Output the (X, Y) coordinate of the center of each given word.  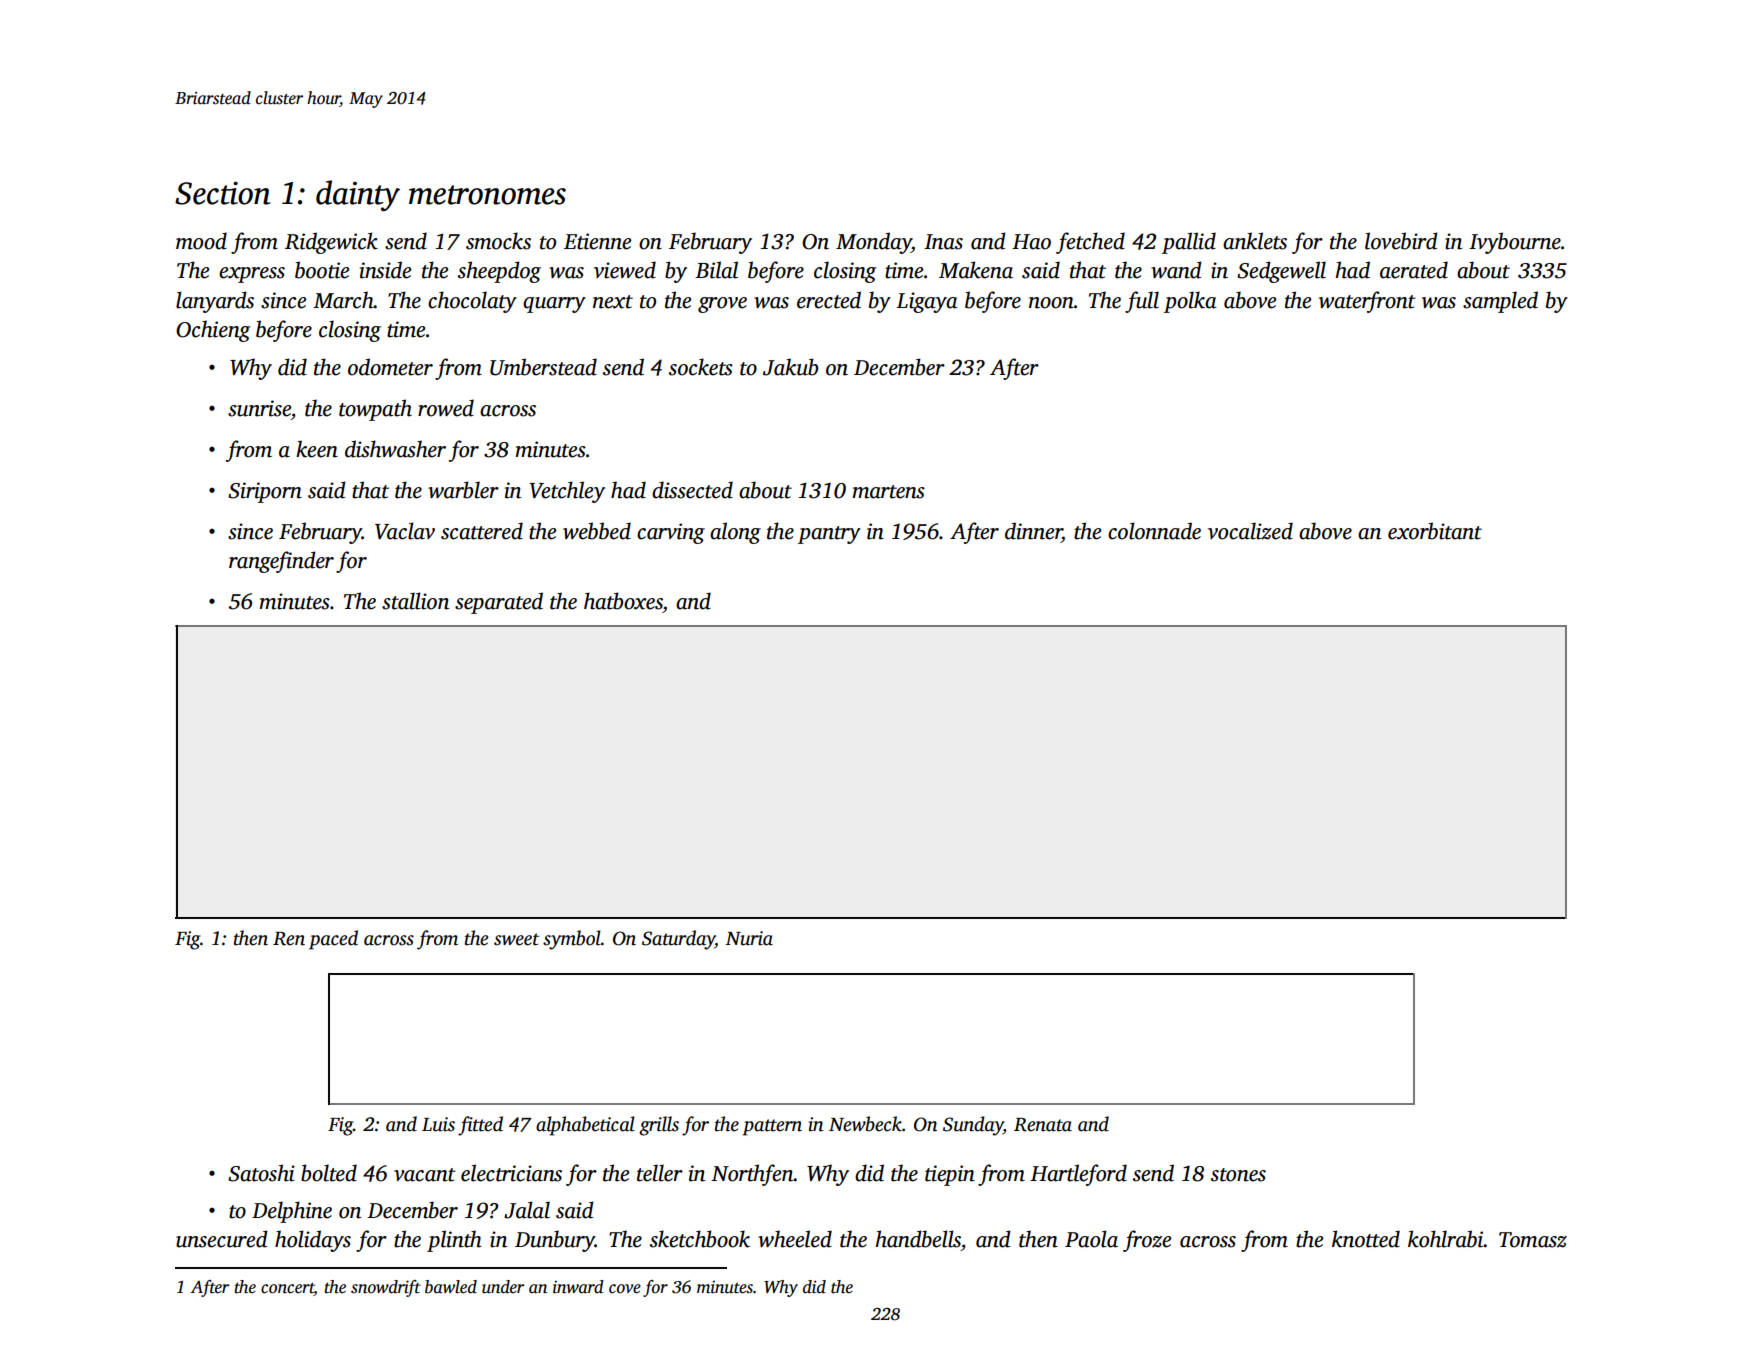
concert (287, 1288)
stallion (415, 601)
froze (1147, 1241)
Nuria (749, 938)
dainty (358, 195)
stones (1238, 1175)
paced (333, 940)
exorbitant (1435, 531)
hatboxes (623, 601)
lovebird (1401, 241)
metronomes (487, 195)
